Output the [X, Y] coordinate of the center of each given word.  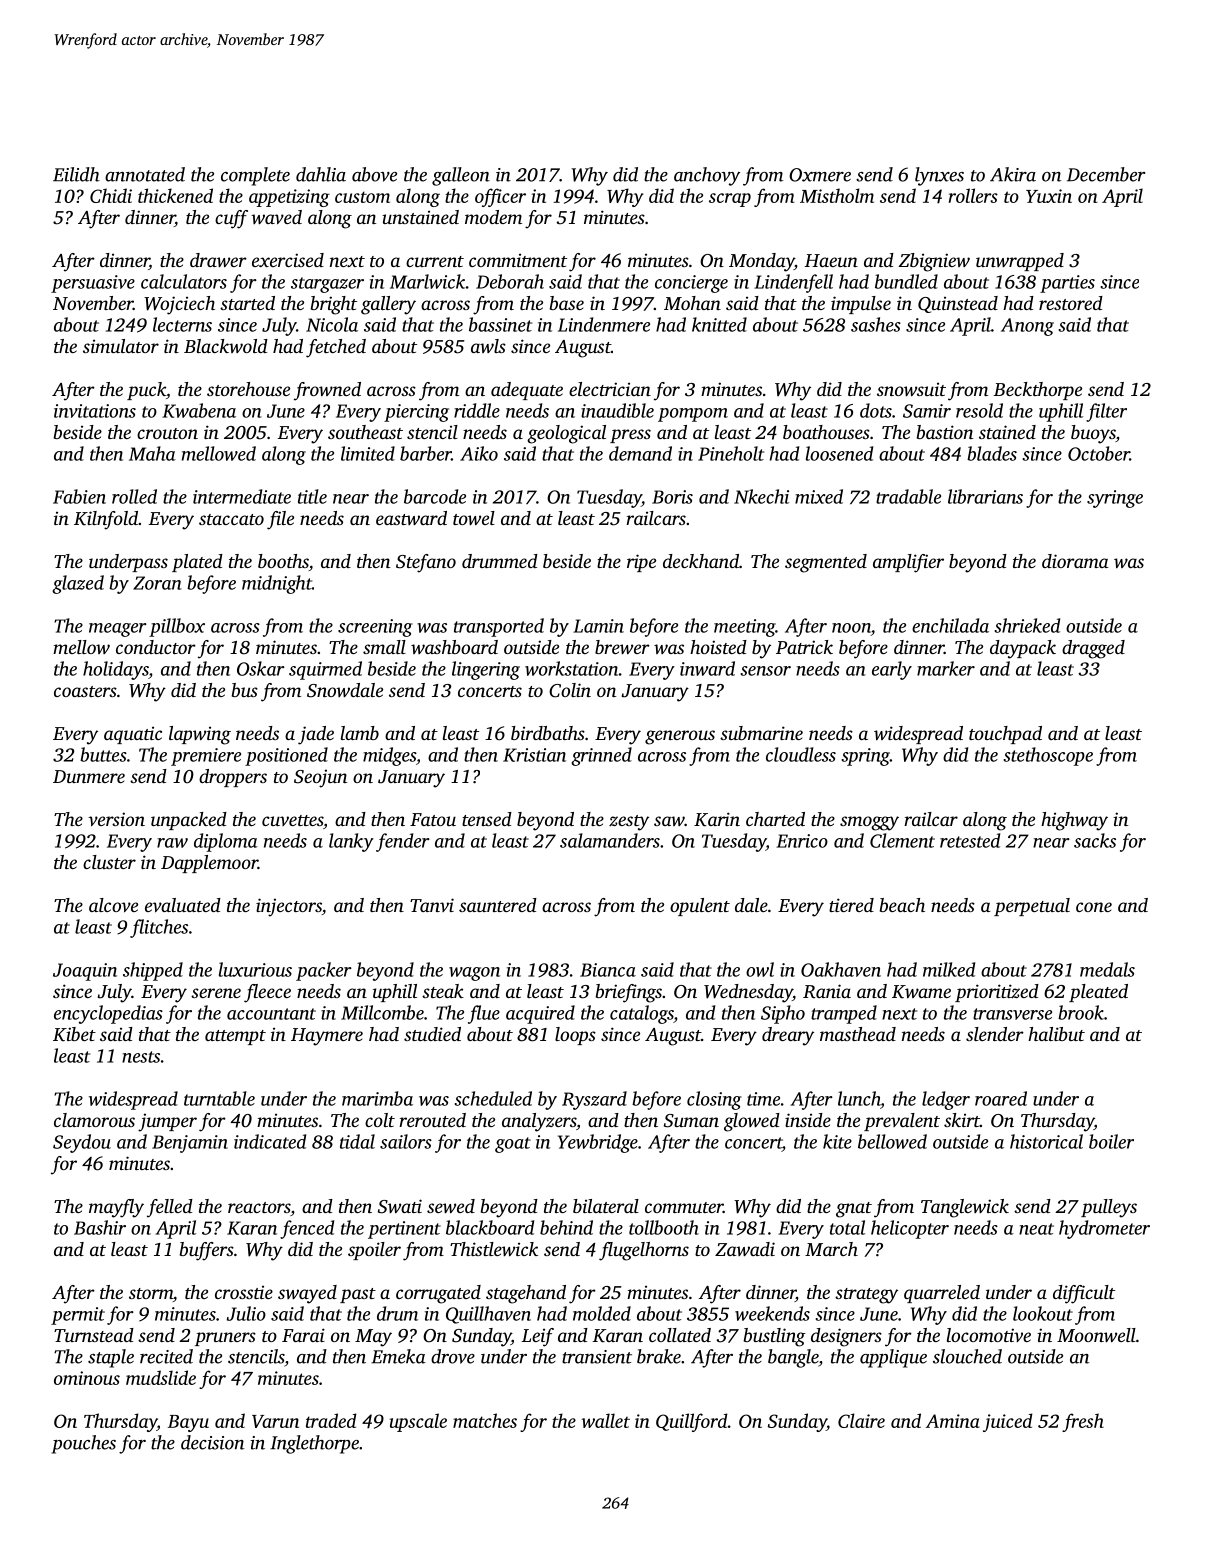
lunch [859, 1098]
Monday [761, 262]
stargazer [327, 285]
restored [1071, 303]
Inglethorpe [314, 1444]
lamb [360, 733]
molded [602, 1313]
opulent [700, 907]
